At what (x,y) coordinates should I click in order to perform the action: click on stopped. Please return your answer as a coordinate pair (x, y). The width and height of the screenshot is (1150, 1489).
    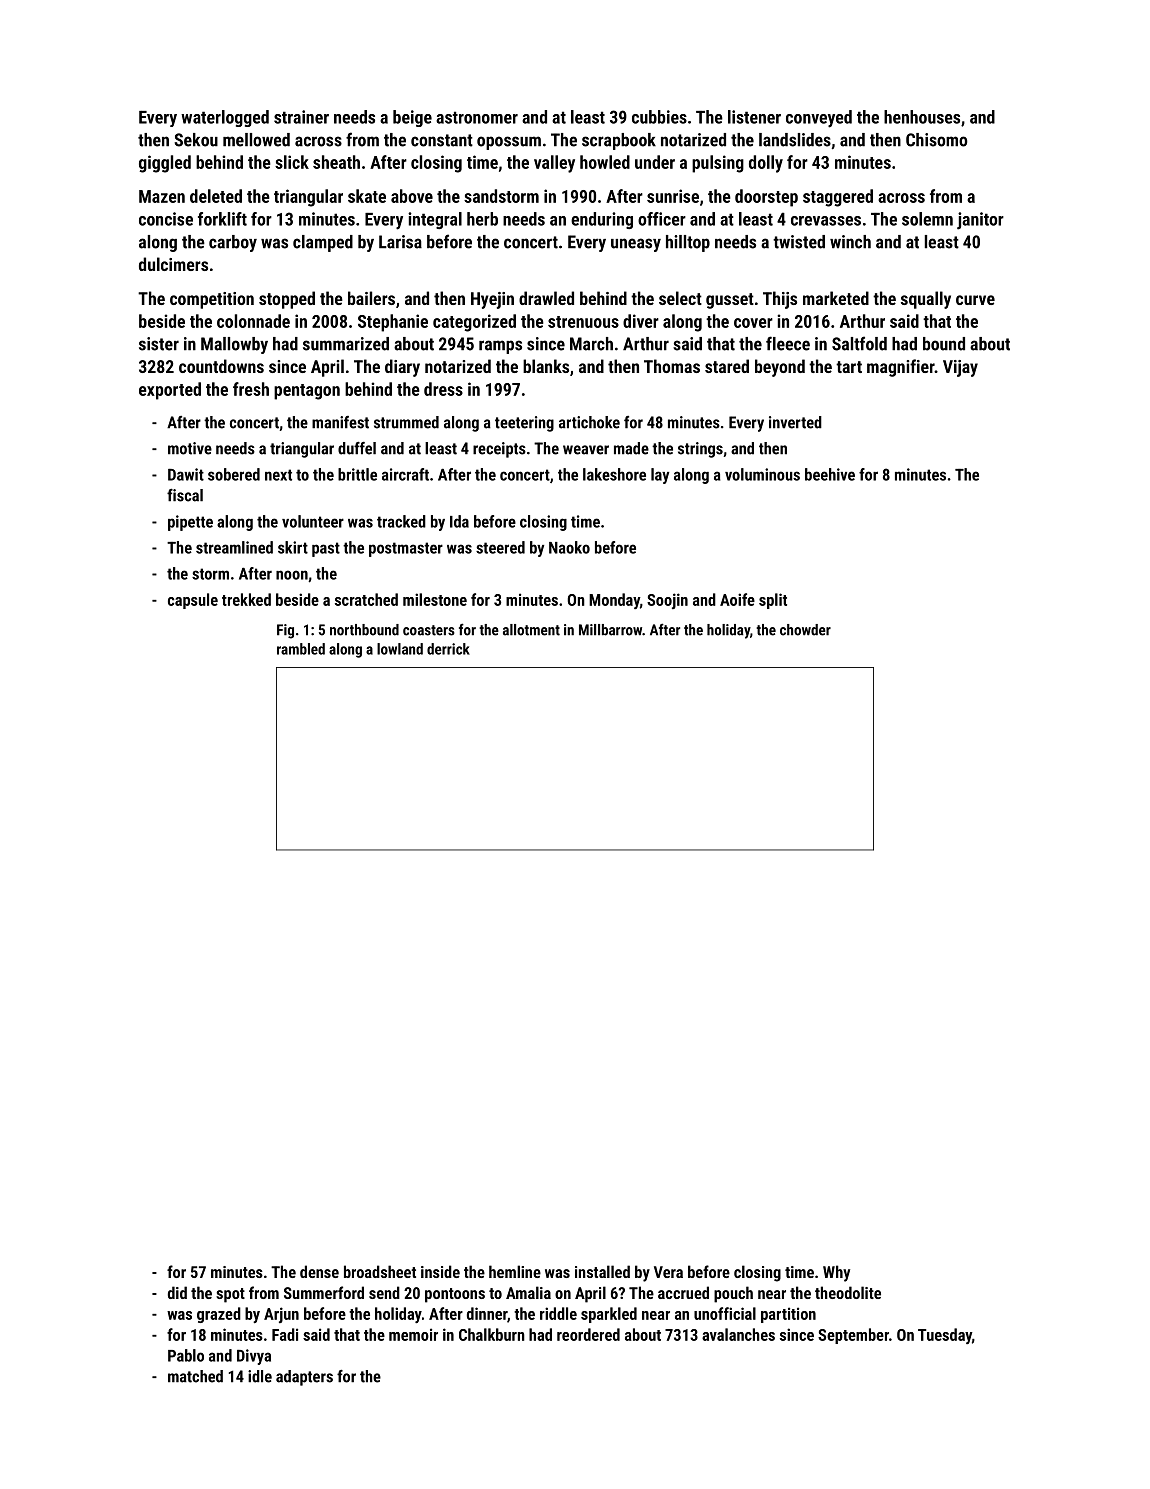
    Looking at the image, I should click on (287, 300).
